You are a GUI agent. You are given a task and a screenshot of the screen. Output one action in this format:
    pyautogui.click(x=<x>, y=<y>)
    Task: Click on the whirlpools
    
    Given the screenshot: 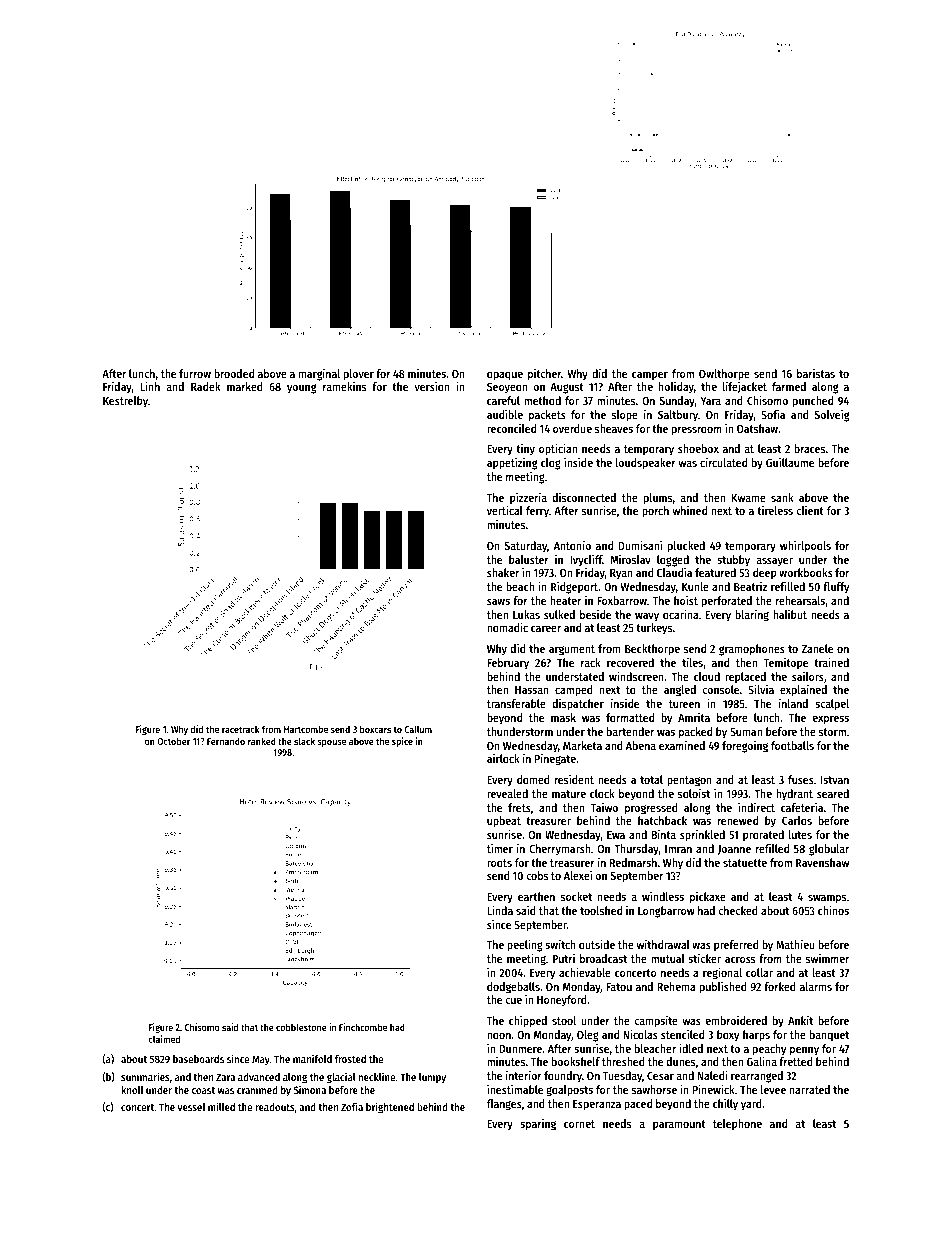 What is the action you would take?
    pyautogui.click(x=805, y=547)
